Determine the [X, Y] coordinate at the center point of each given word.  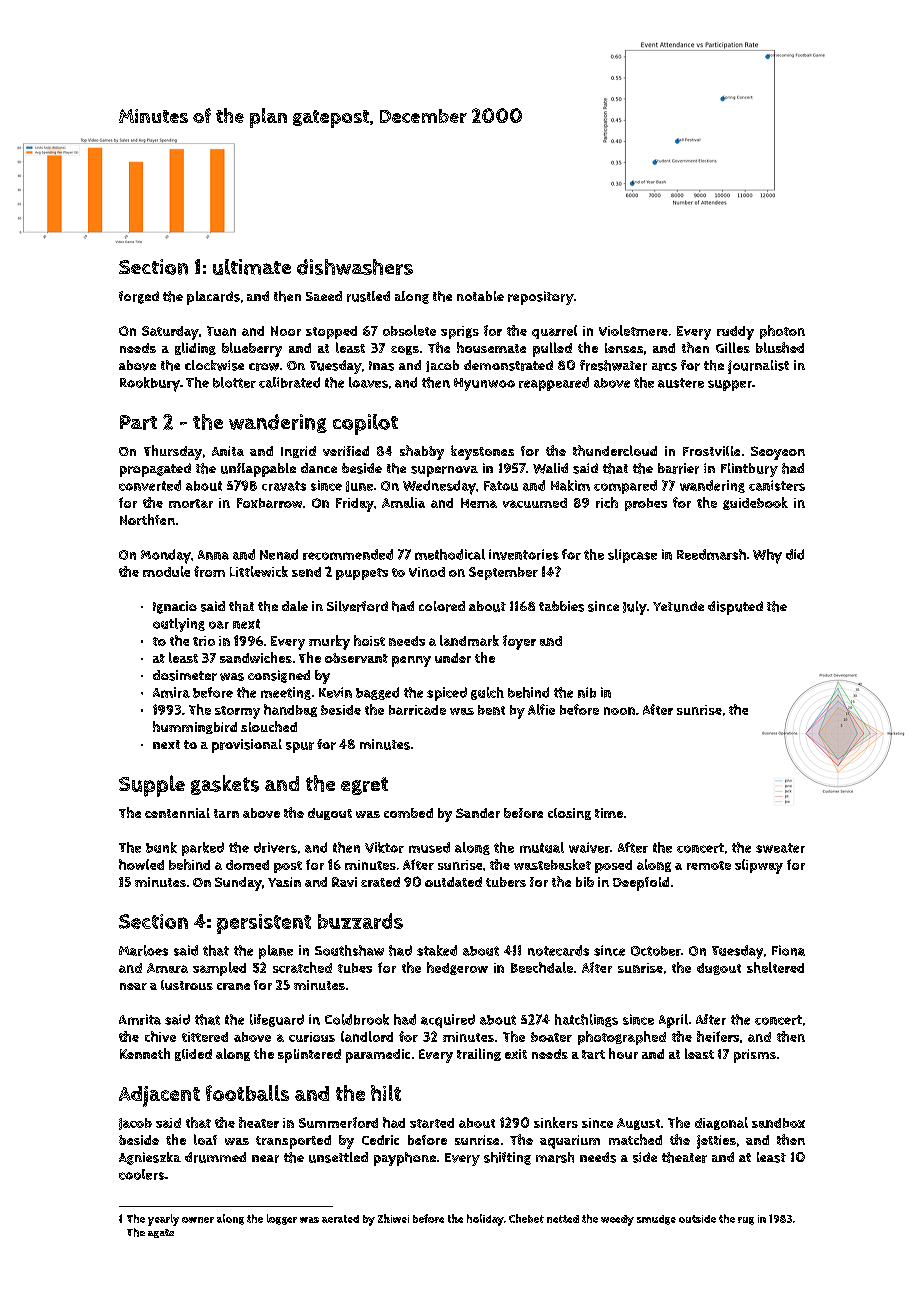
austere [681, 383]
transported [293, 1142]
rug [746, 1221]
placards [213, 298]
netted [563, 1219]
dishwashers [355, 267]
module [166, 571]
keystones [482, 452]
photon [782, 332]
